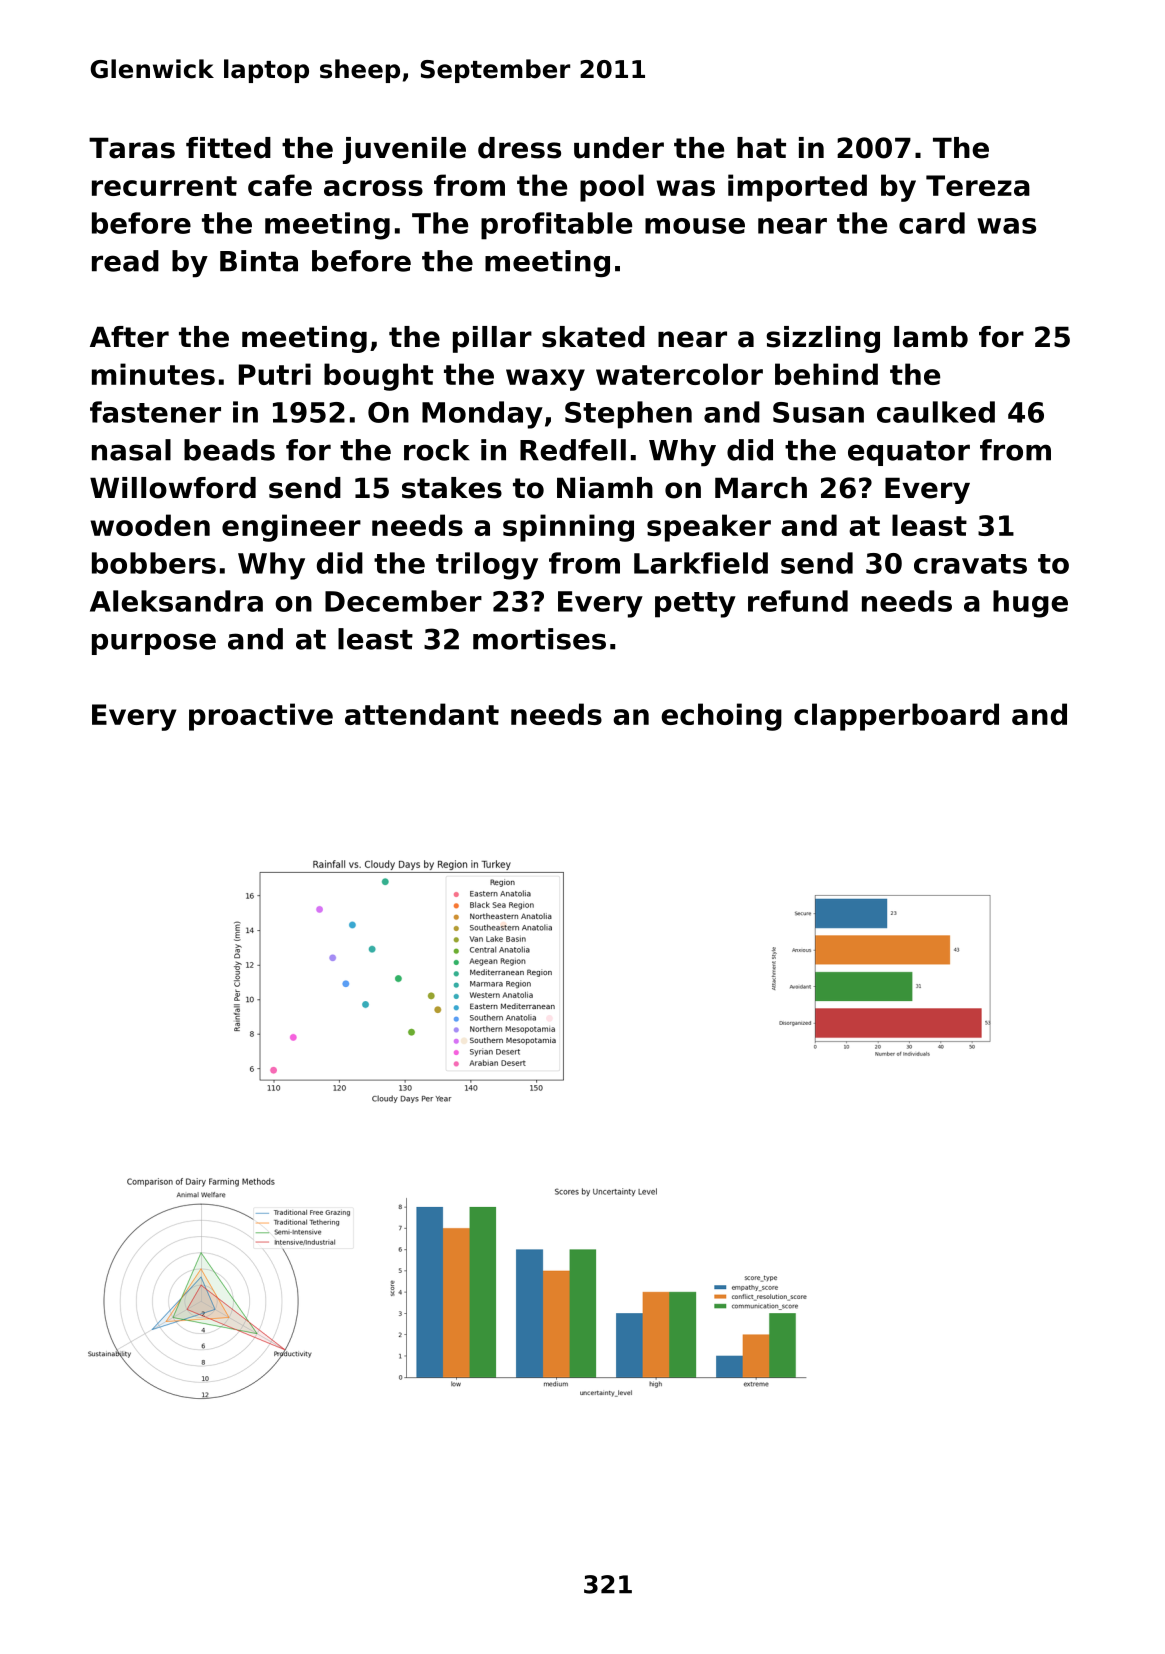 The height and width of the document is (1654, 1165). I want to click on dress, so click(519, 148).
